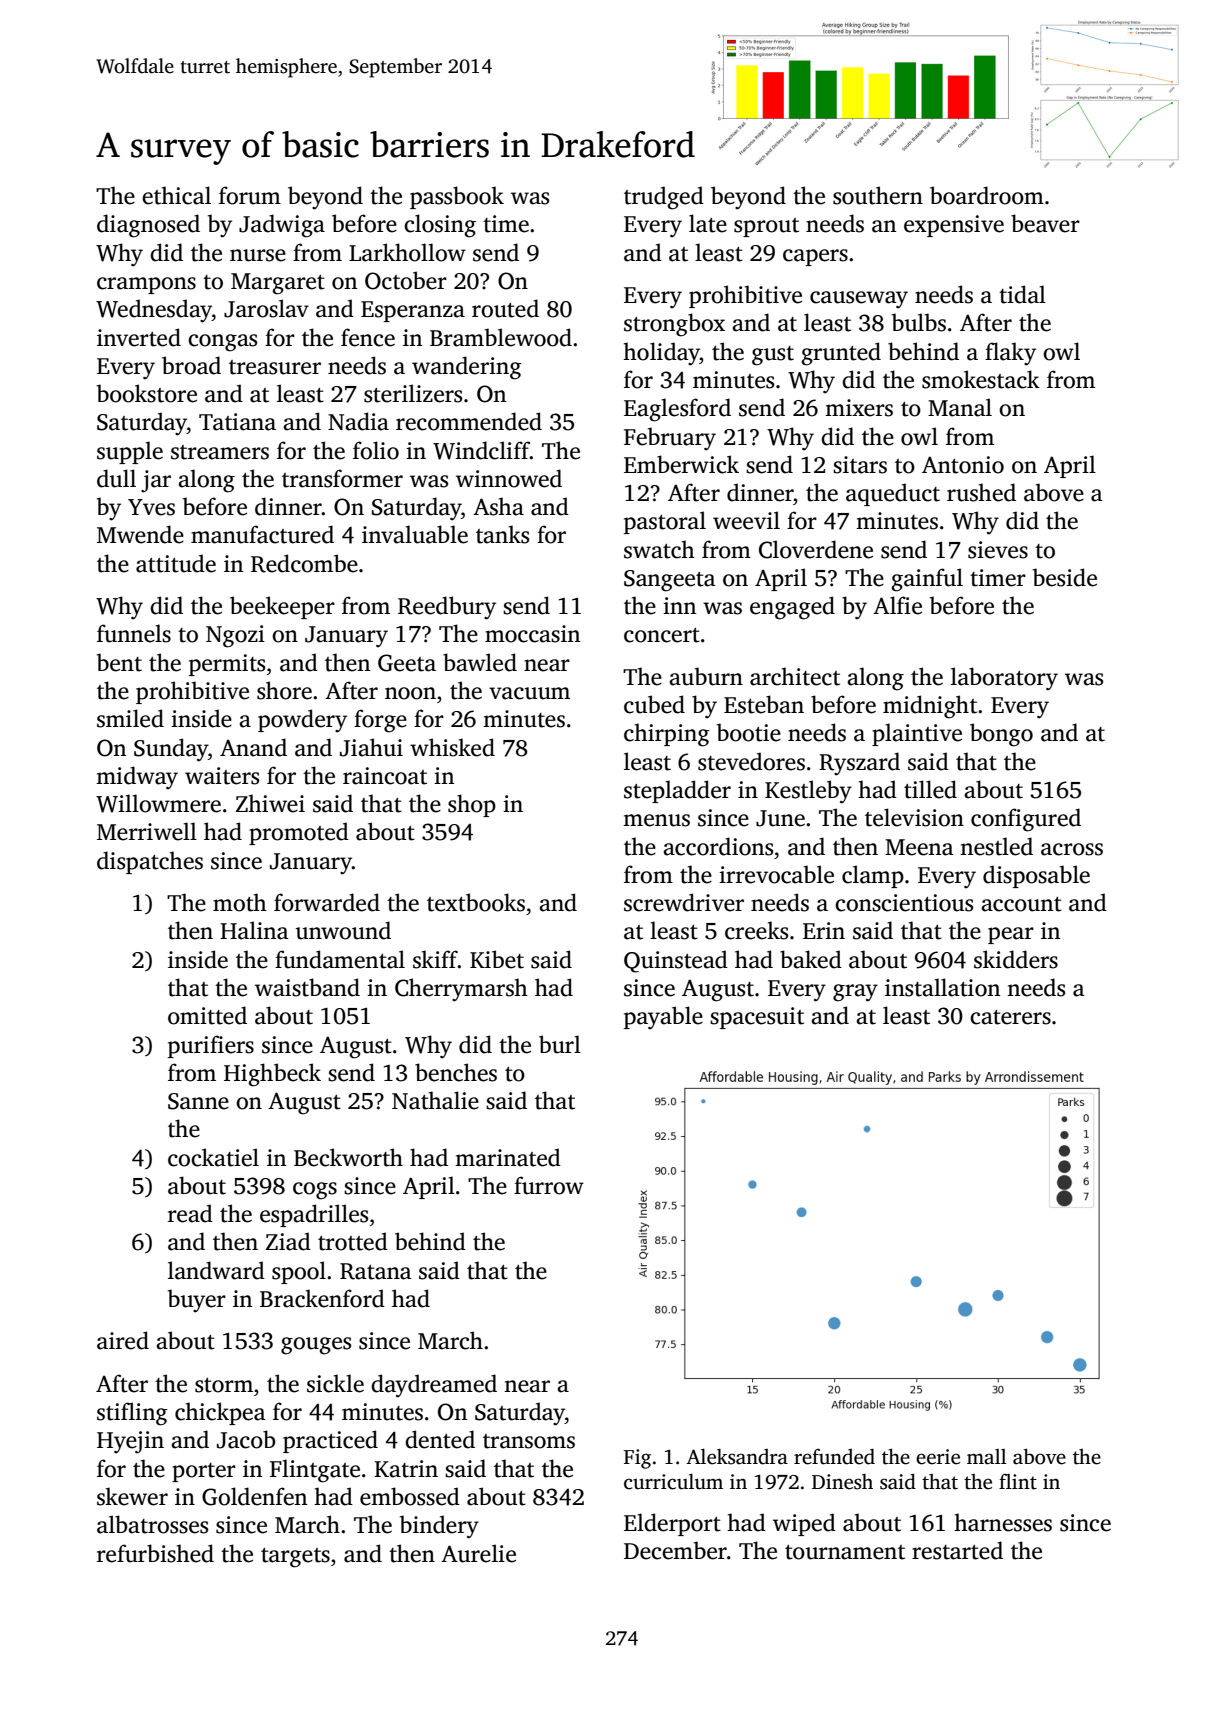 The width and height of the screenshot is (1210, 1711). What do you see at coordinates (220, 1413) in the screenshot?
I see `chickpea` at bounding box center [220, 1413].
